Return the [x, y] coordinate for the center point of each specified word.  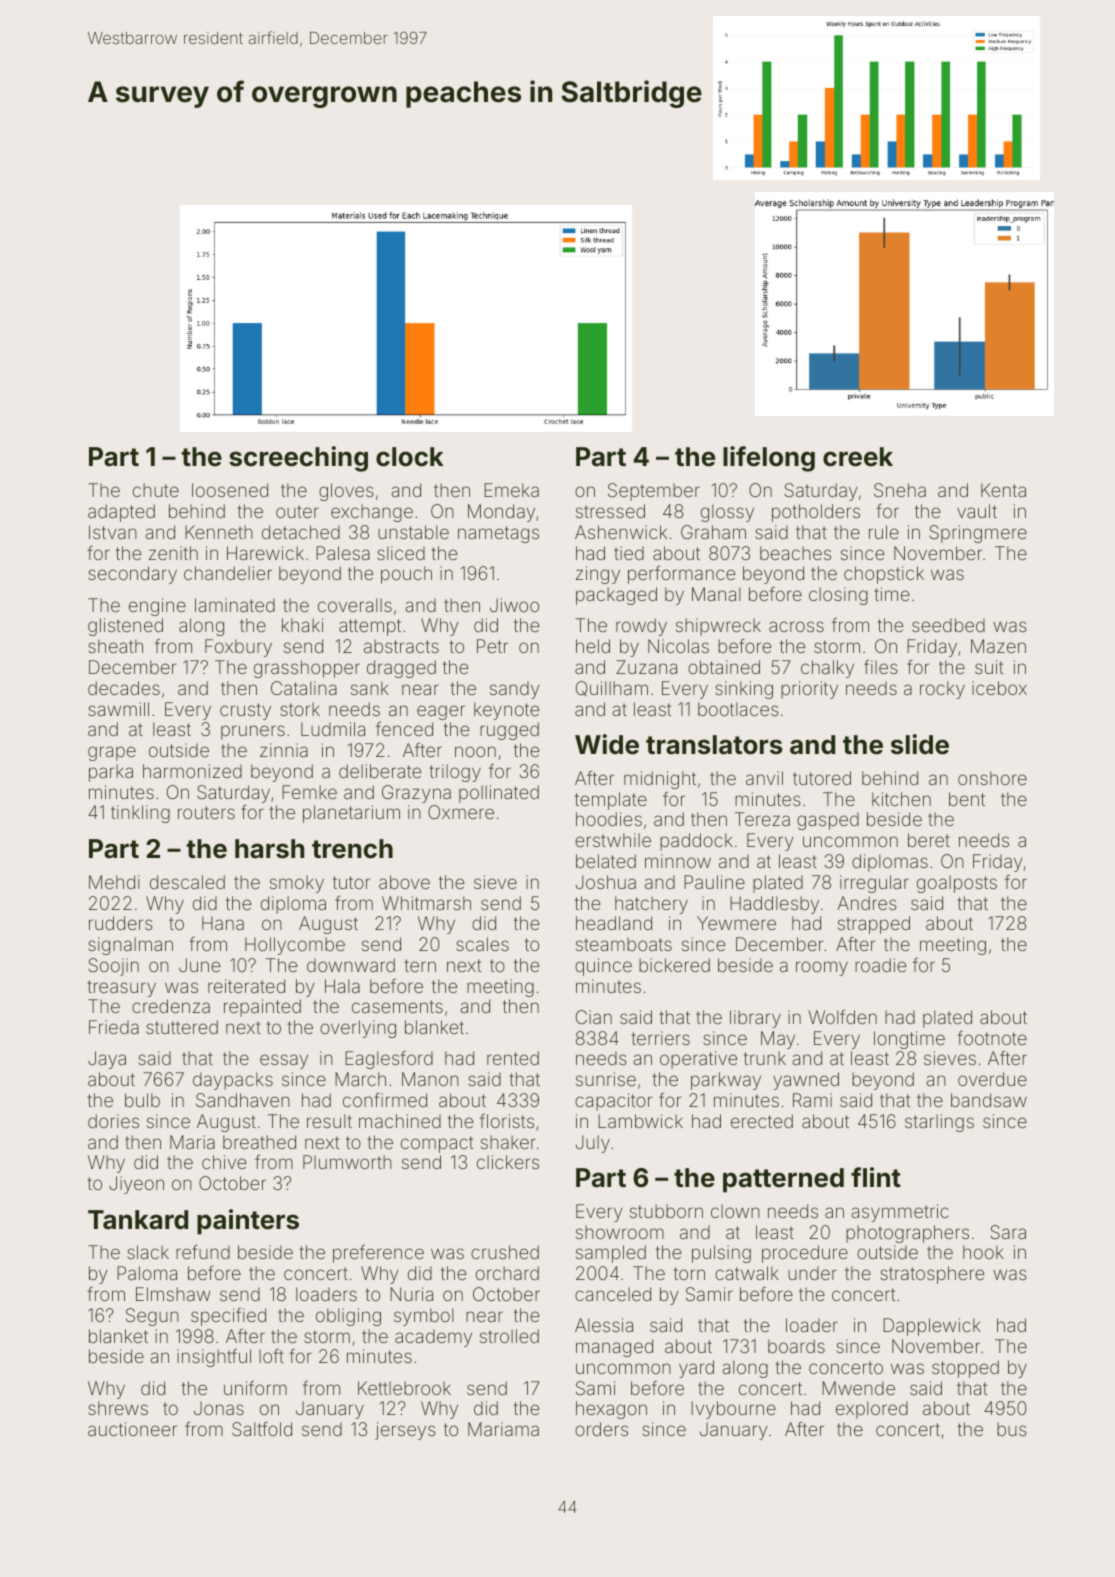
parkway [726, 1081]
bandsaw [989, 1100]
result [329, 1121]
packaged [616, 596]
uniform [255, 1388]
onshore [992, 778]
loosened [230, 490]
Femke [309, 792]
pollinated [499, 794]
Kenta [1003, 490]
